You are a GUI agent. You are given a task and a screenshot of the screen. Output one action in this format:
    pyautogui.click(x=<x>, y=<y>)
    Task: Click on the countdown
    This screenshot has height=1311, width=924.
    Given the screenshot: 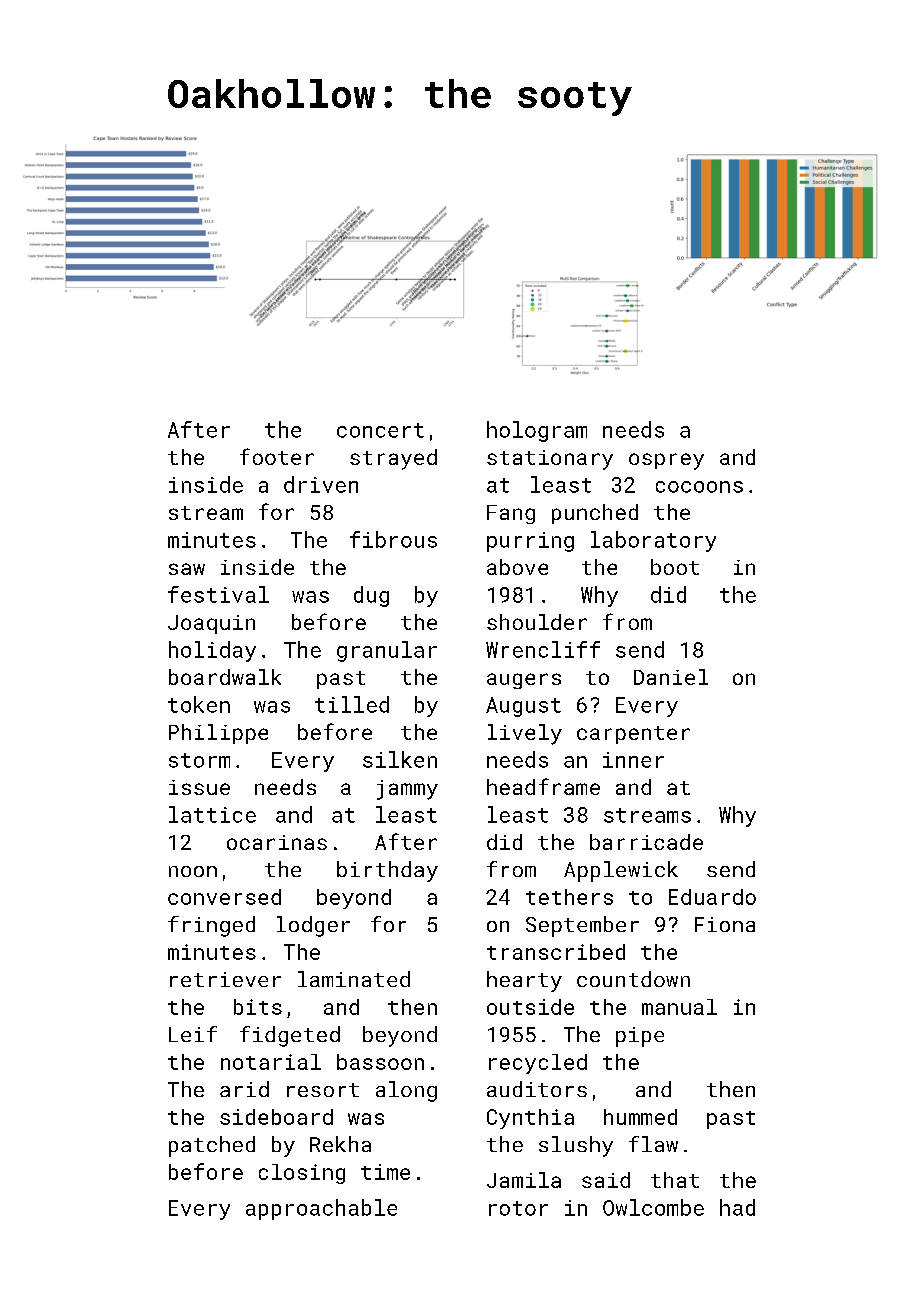 What is the action you would take?
    pyautogui.click(x=633, y=979)
